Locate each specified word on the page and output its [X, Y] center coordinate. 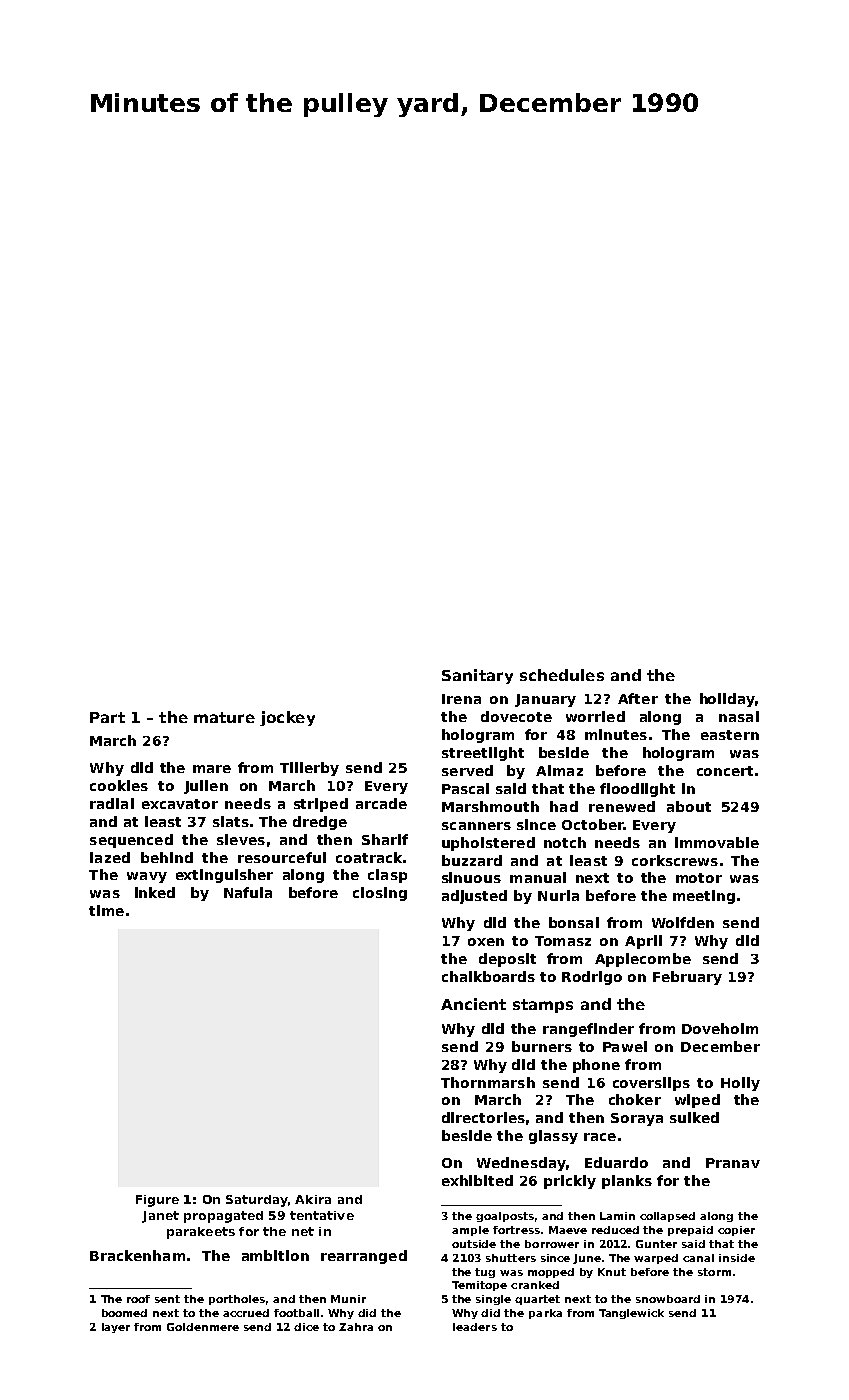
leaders [475, 1327]
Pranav [733, 1163]
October [592, 824]
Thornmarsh [488, 1082]
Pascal [465, 788]
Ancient [473, 1004]
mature [224, 717]
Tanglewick [631, 1314]
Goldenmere [203, 1327]
